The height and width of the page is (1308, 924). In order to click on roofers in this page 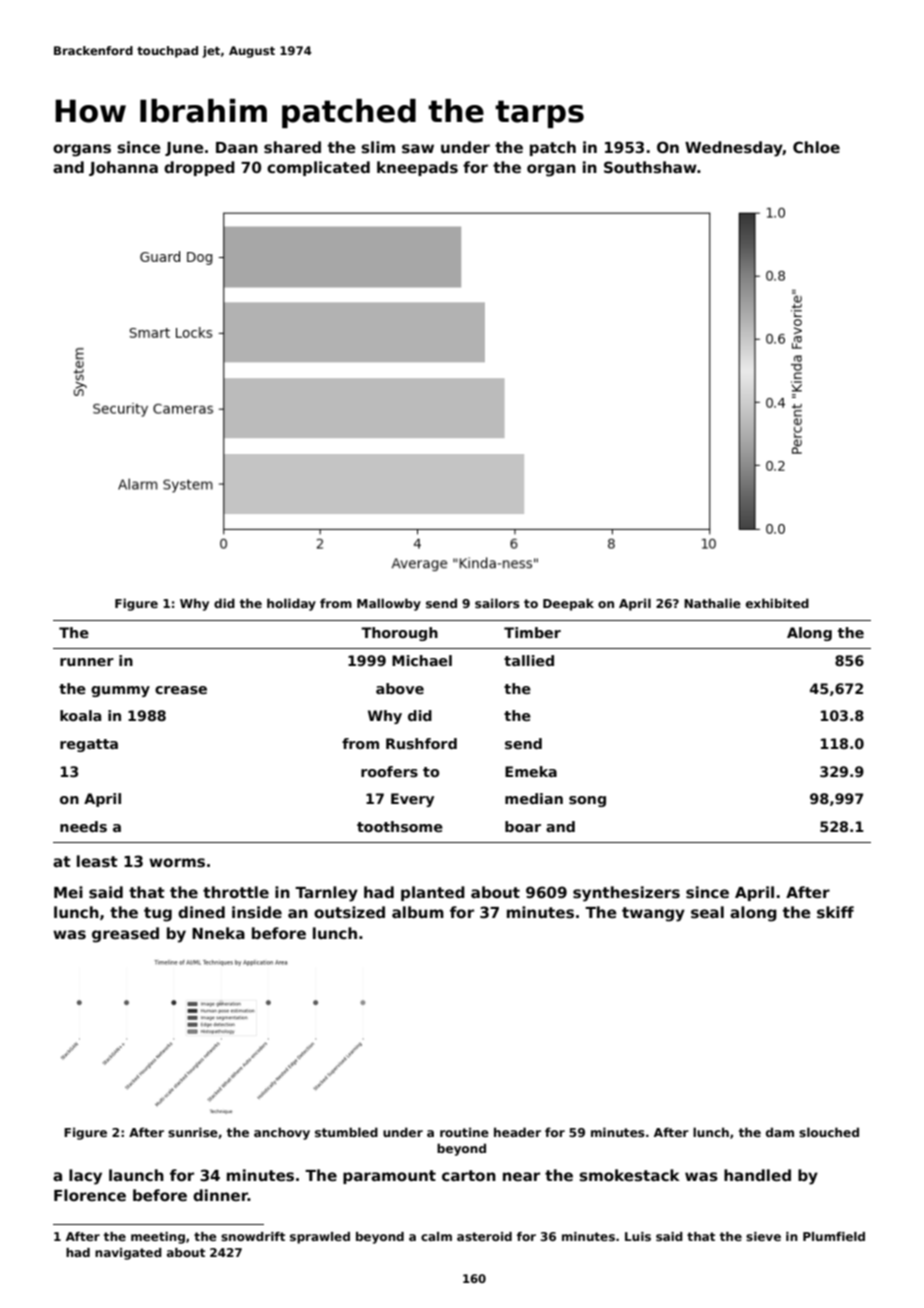, I will do `click(389, 771)`.
